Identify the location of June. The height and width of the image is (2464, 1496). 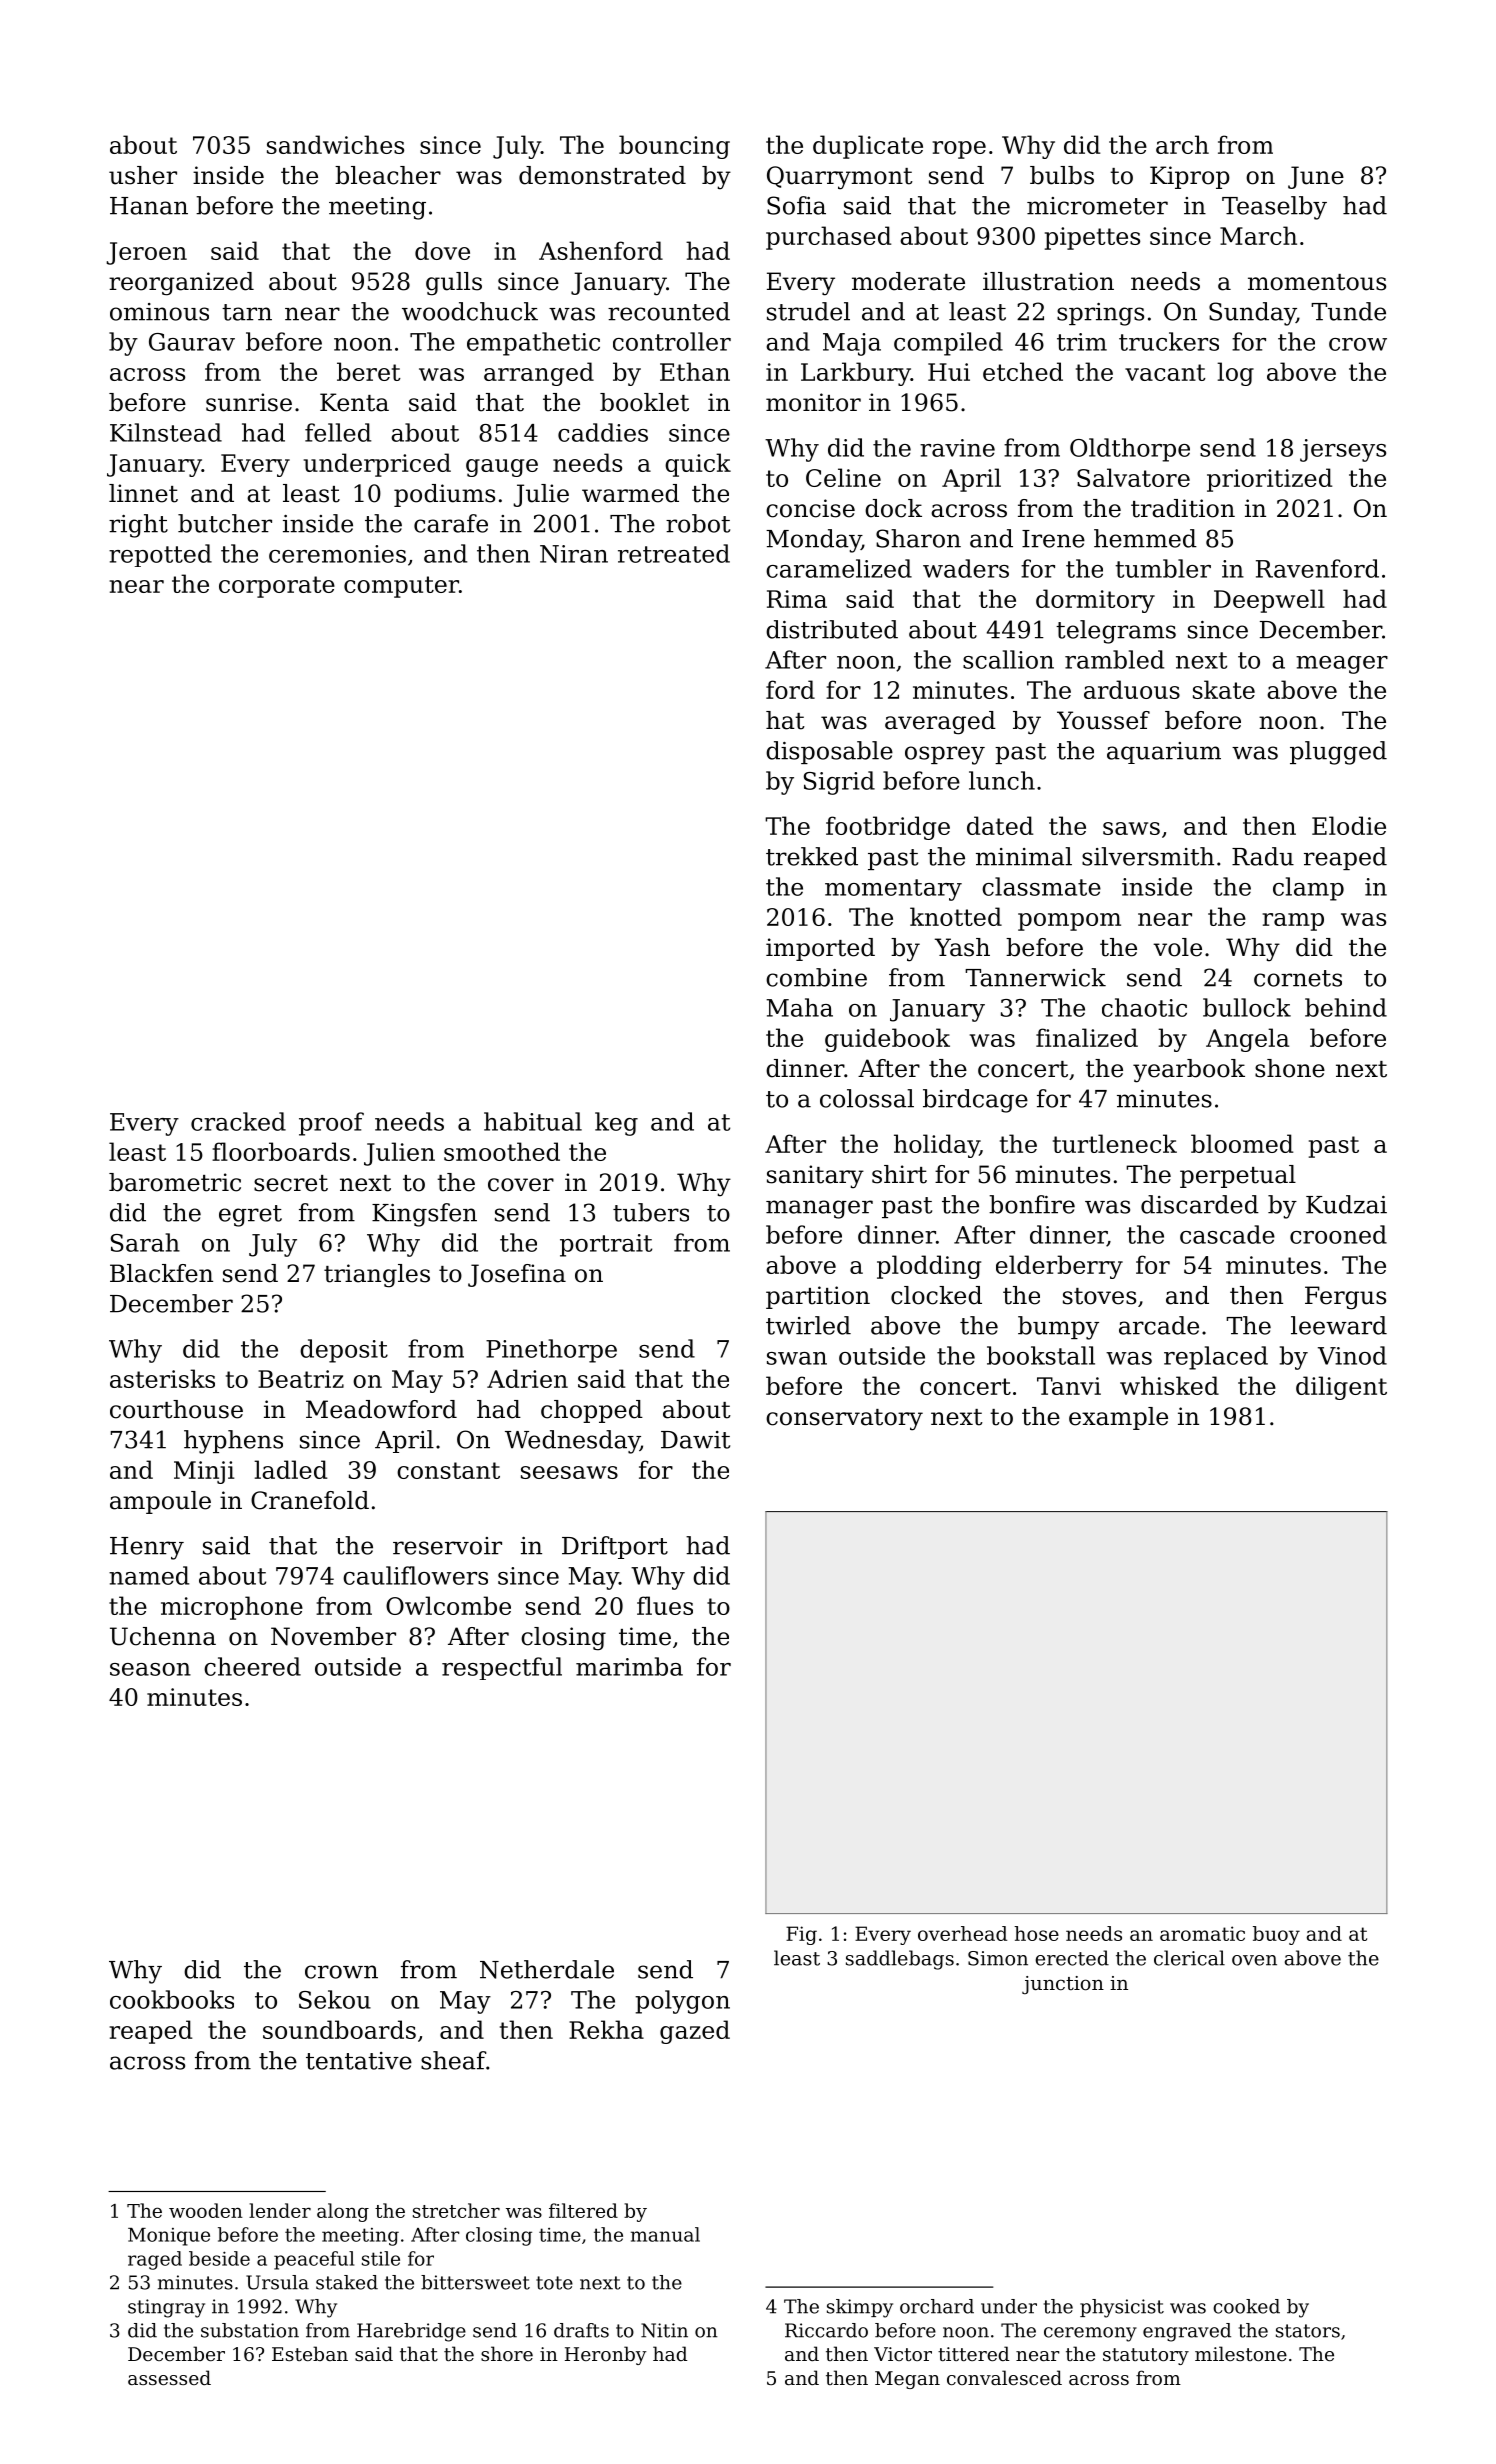
(1316, 177).
